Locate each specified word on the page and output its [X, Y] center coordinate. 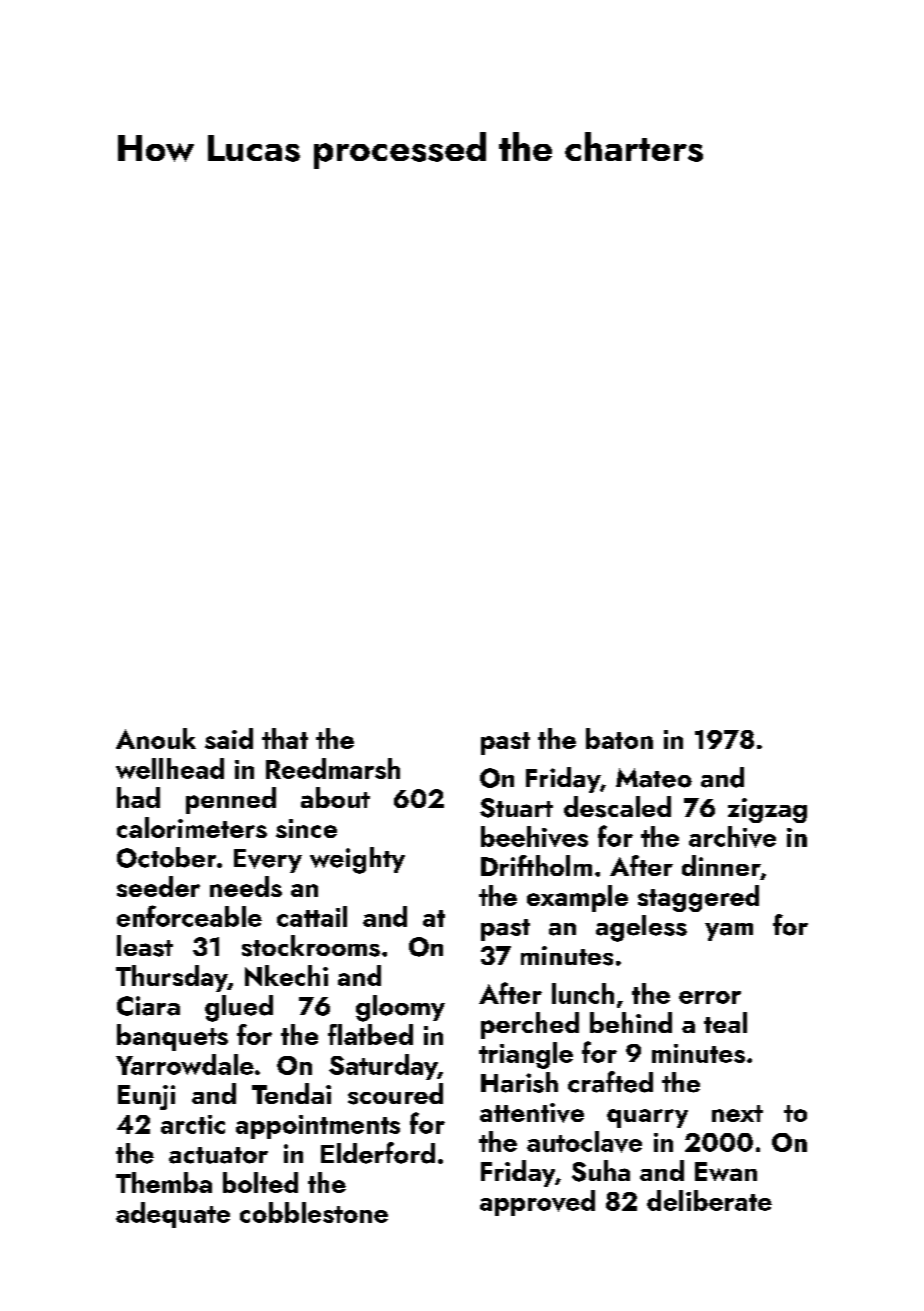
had [138, 797]
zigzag [767, 810]
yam [729, 932]
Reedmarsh [333, 768]
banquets [172, 1037]
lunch [583, 993]
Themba [164, 1182]
